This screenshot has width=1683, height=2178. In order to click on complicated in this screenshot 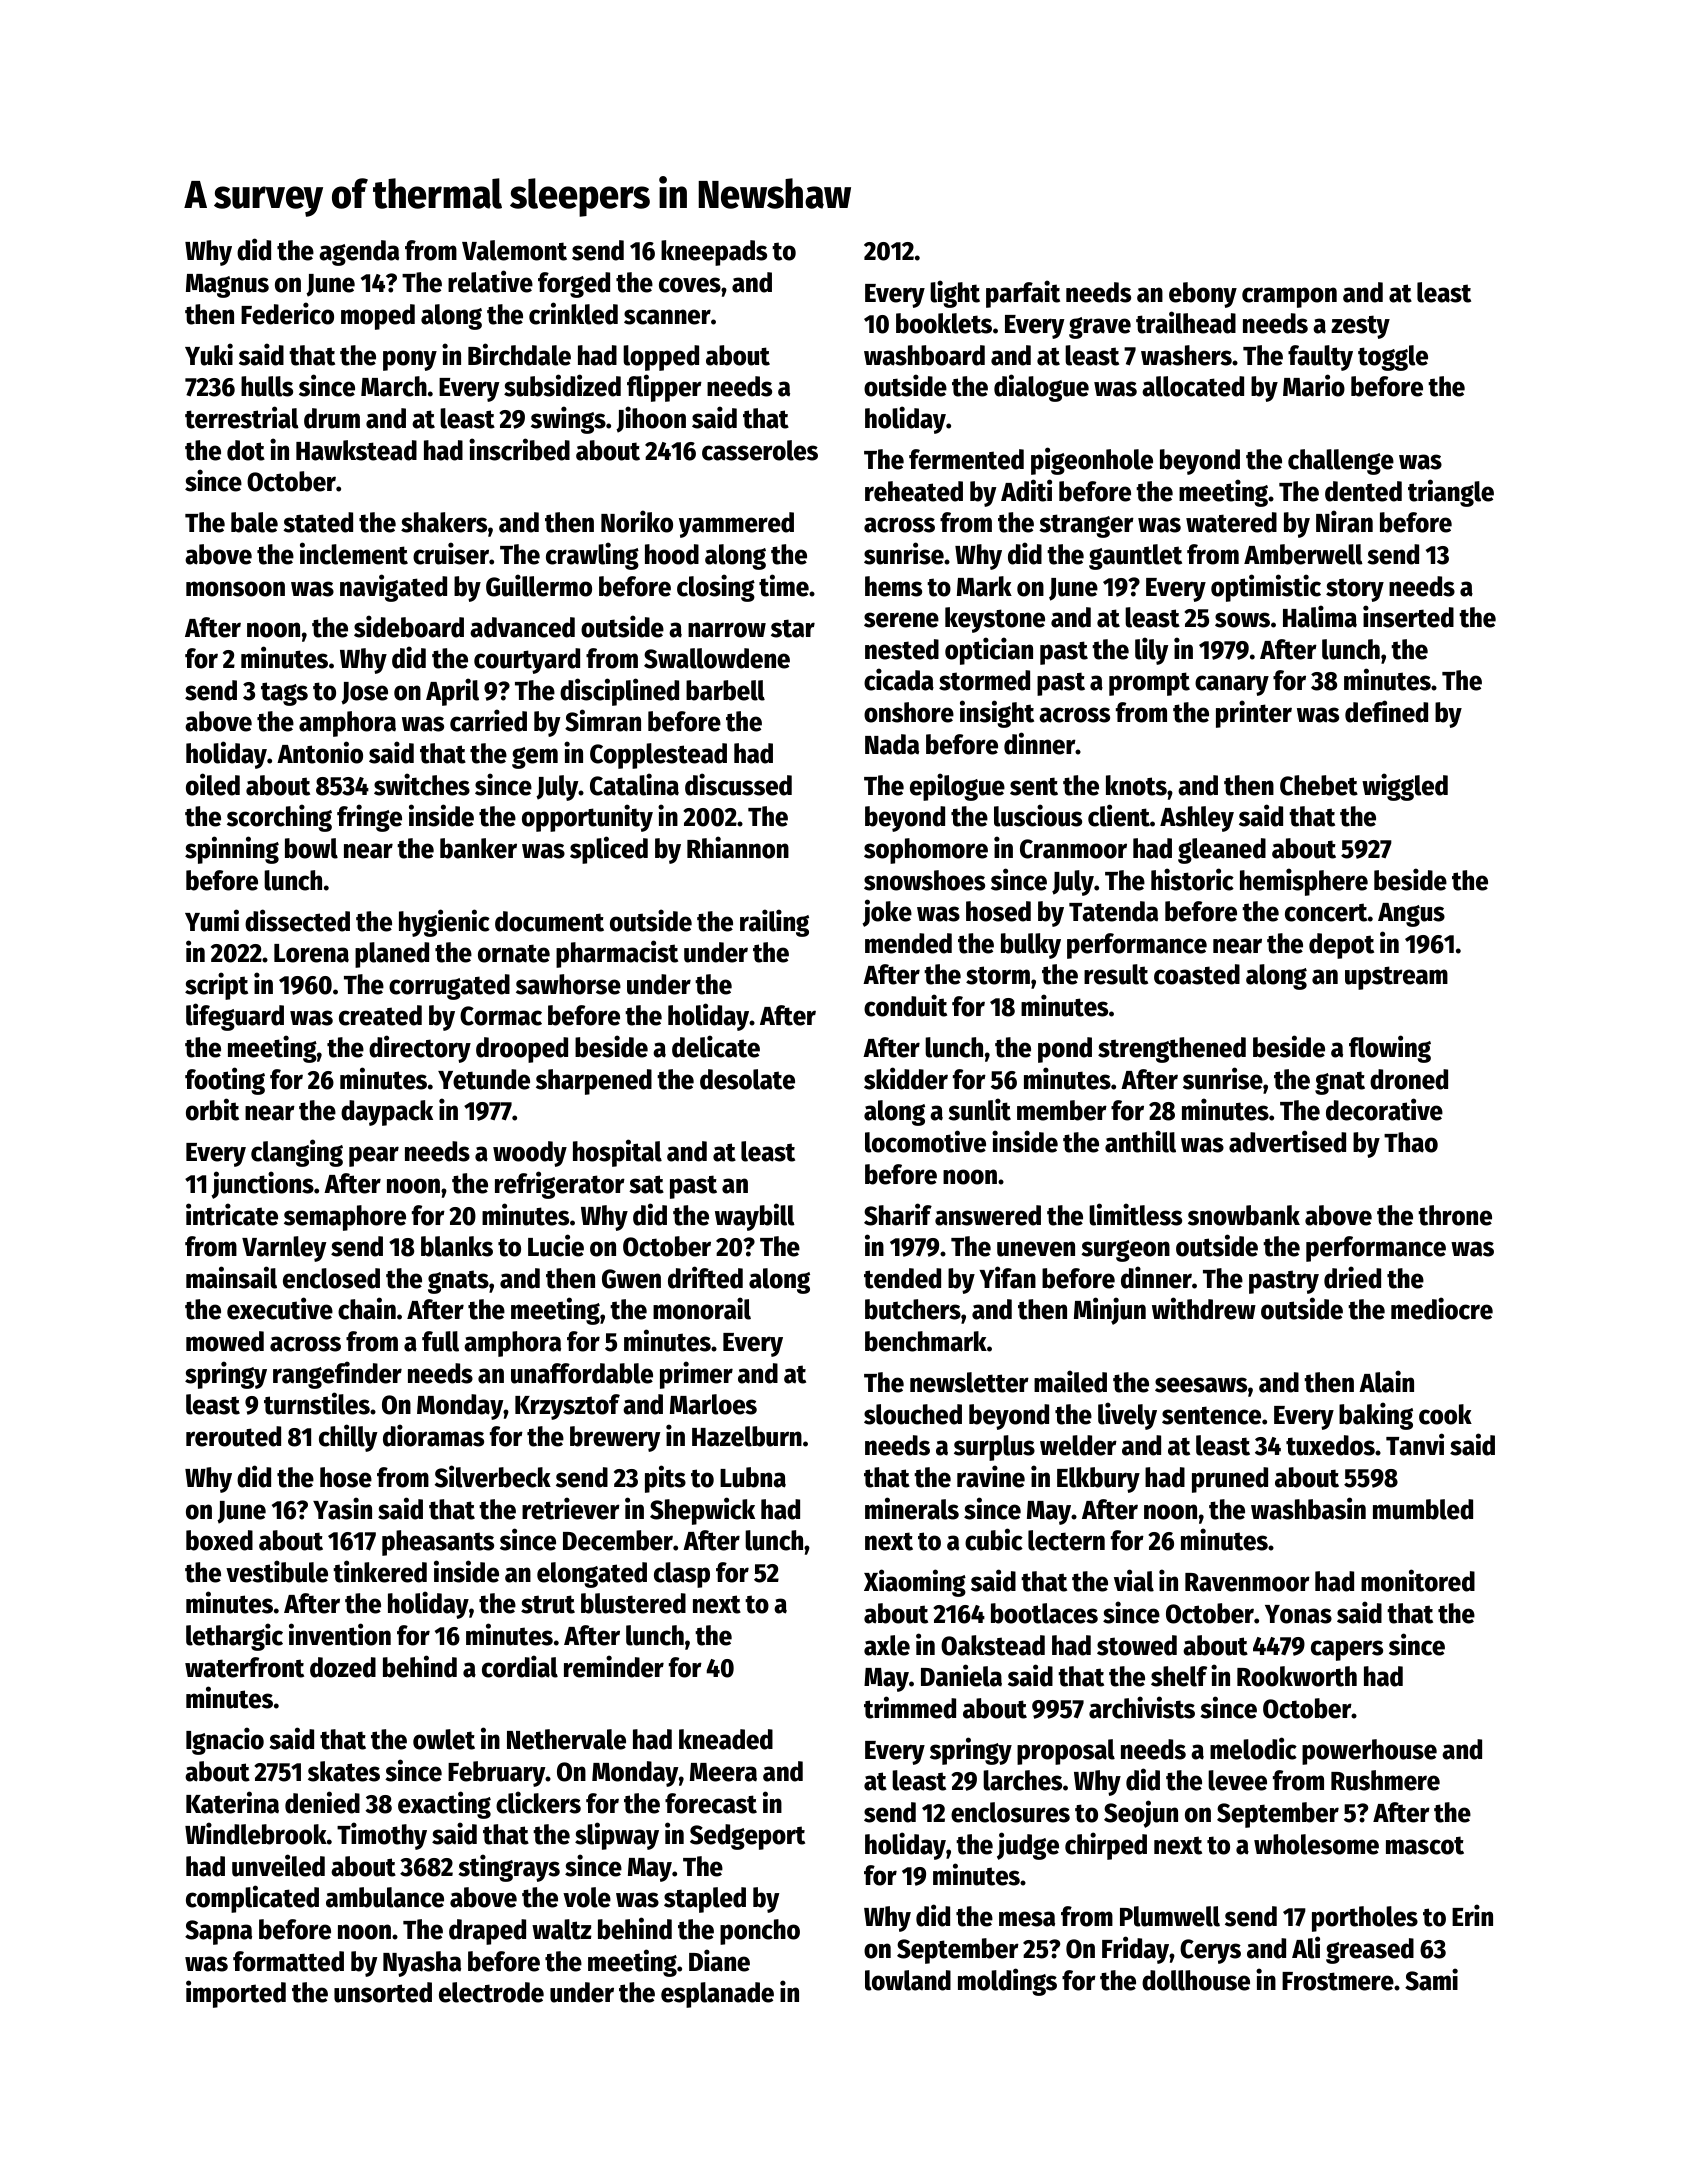, I will do `click(252, 1899)`.
